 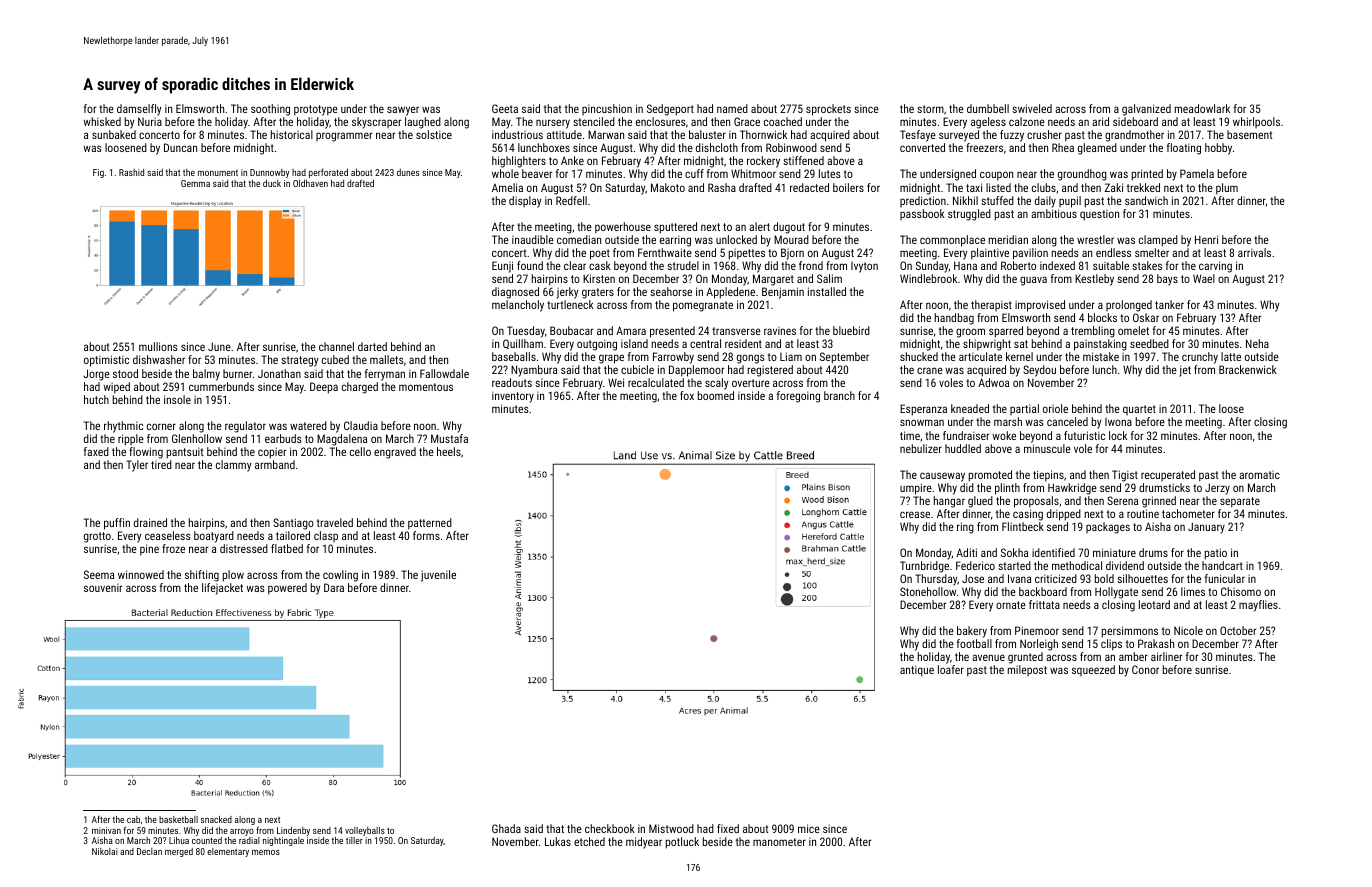 What do you see at coordinates (1095, 239) in the screenshot?
I see `wrestler` at bounding box center [1095, 239].
